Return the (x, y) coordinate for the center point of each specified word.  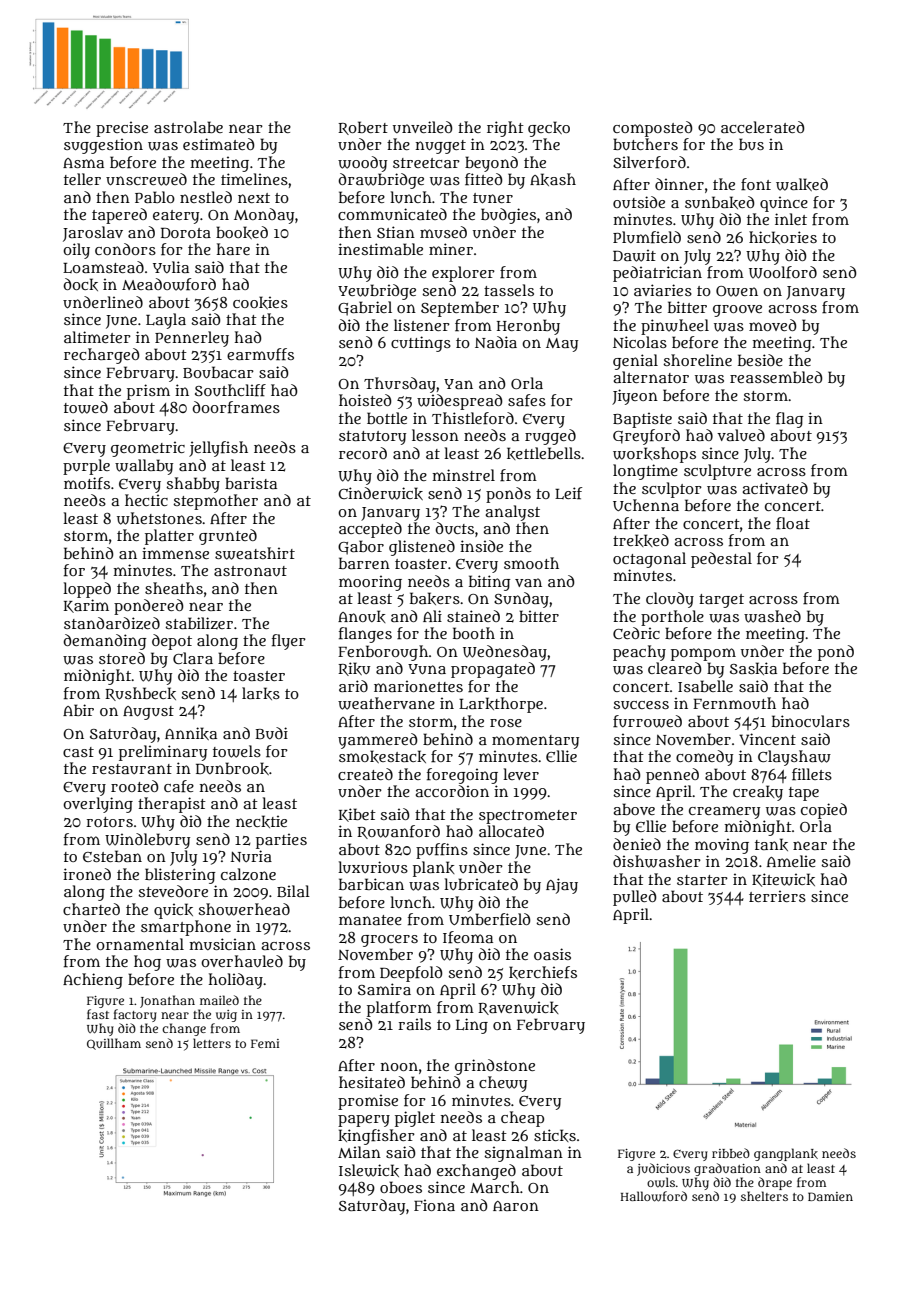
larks (261, 693)
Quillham (114, 1044)
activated (775, 488)
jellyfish (218, 449)
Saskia (753, 668)
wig (226, 1016)
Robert (363, 128)
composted (653, 129)
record (363, 453)
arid (353, 686)
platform (399, 1009)
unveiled (423, 127)
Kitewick (783, 880)
